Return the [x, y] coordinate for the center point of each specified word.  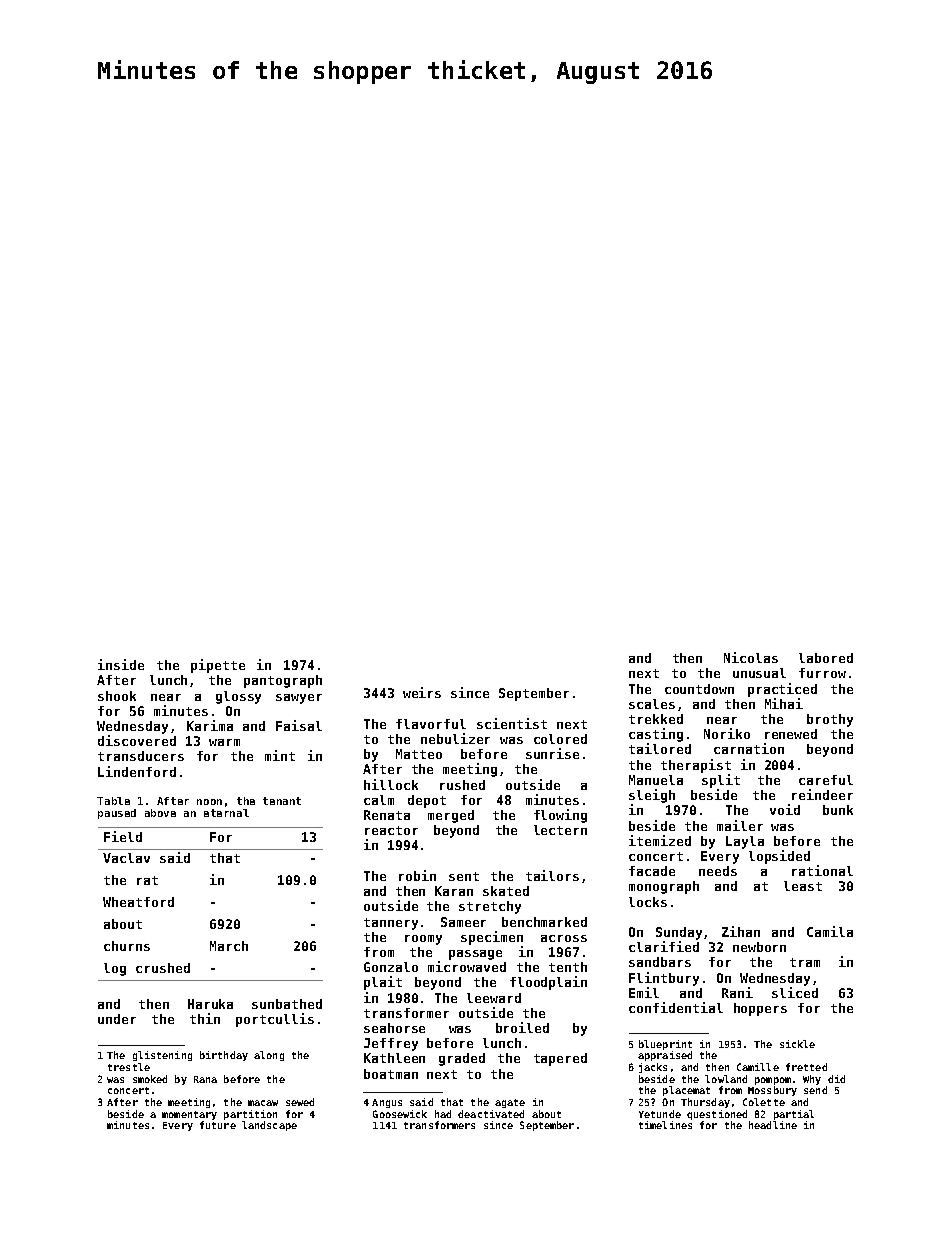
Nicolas [751, 657]
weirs [422, 692]
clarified [664, 946]
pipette [218, 666]
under [117, 1019]
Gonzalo [391, 967]
